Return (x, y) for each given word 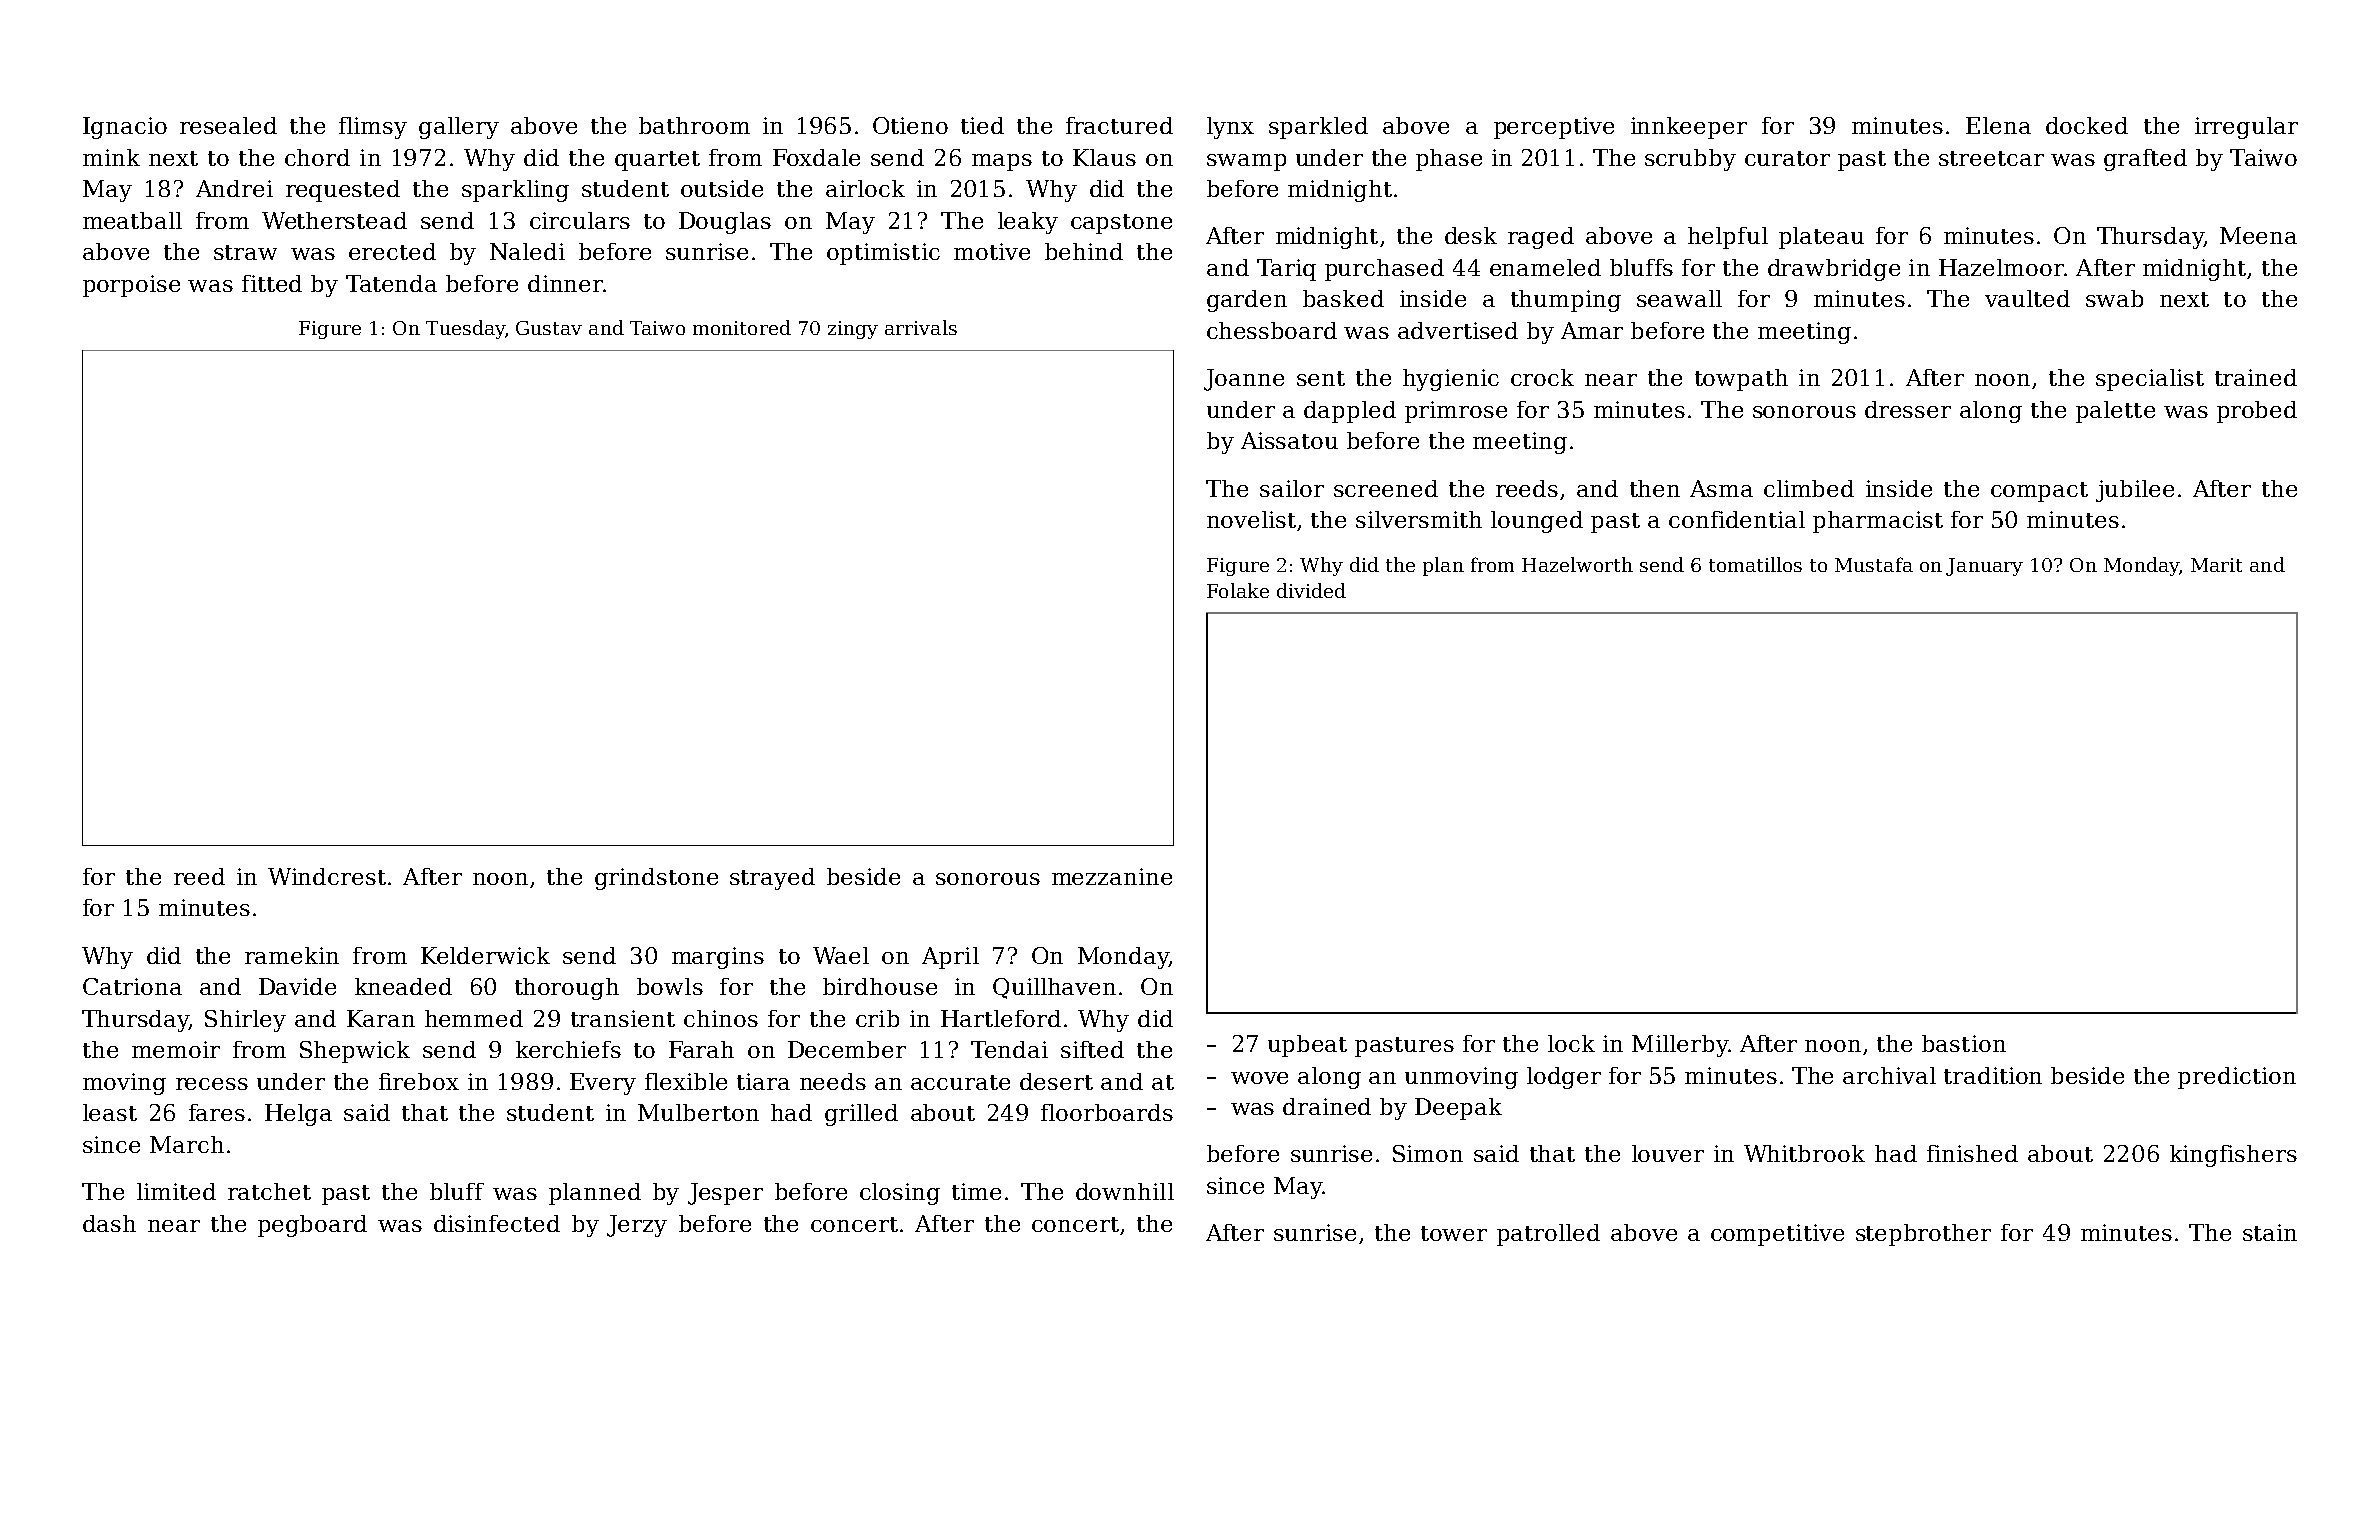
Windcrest (327, 876)
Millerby (1680, 1046)
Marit (2216, 565)
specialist (2150, 380)
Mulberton (698, 1112)
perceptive (1554, 128)
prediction (2237, 1078)
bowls (670, 986)
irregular (2246, 128)
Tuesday (465, 329)
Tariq (1286, 270)
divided (1311, 590)
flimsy (373, 128)
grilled (861, 1115)
